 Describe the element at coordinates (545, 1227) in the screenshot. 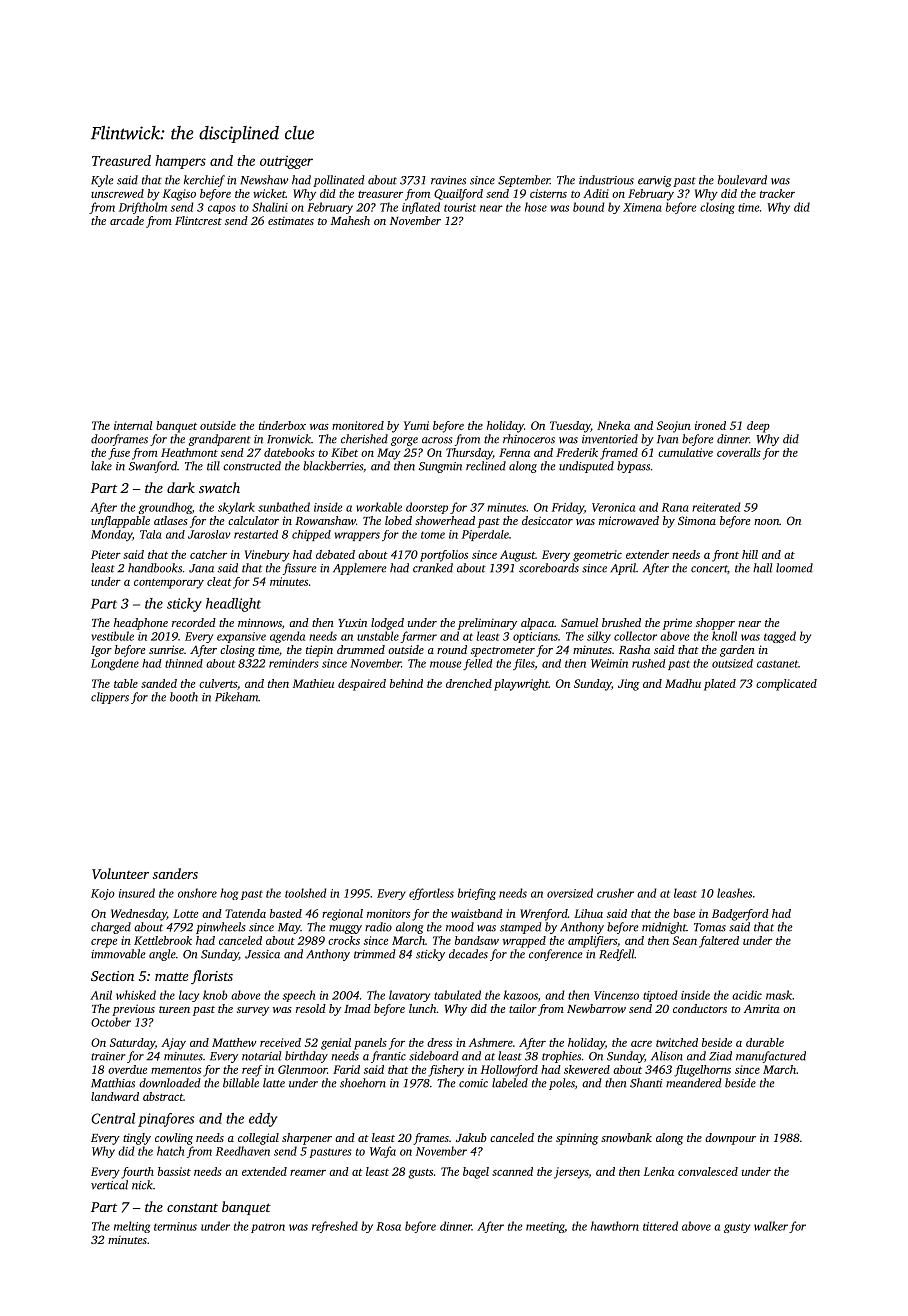

I see `meeting` at that location.
